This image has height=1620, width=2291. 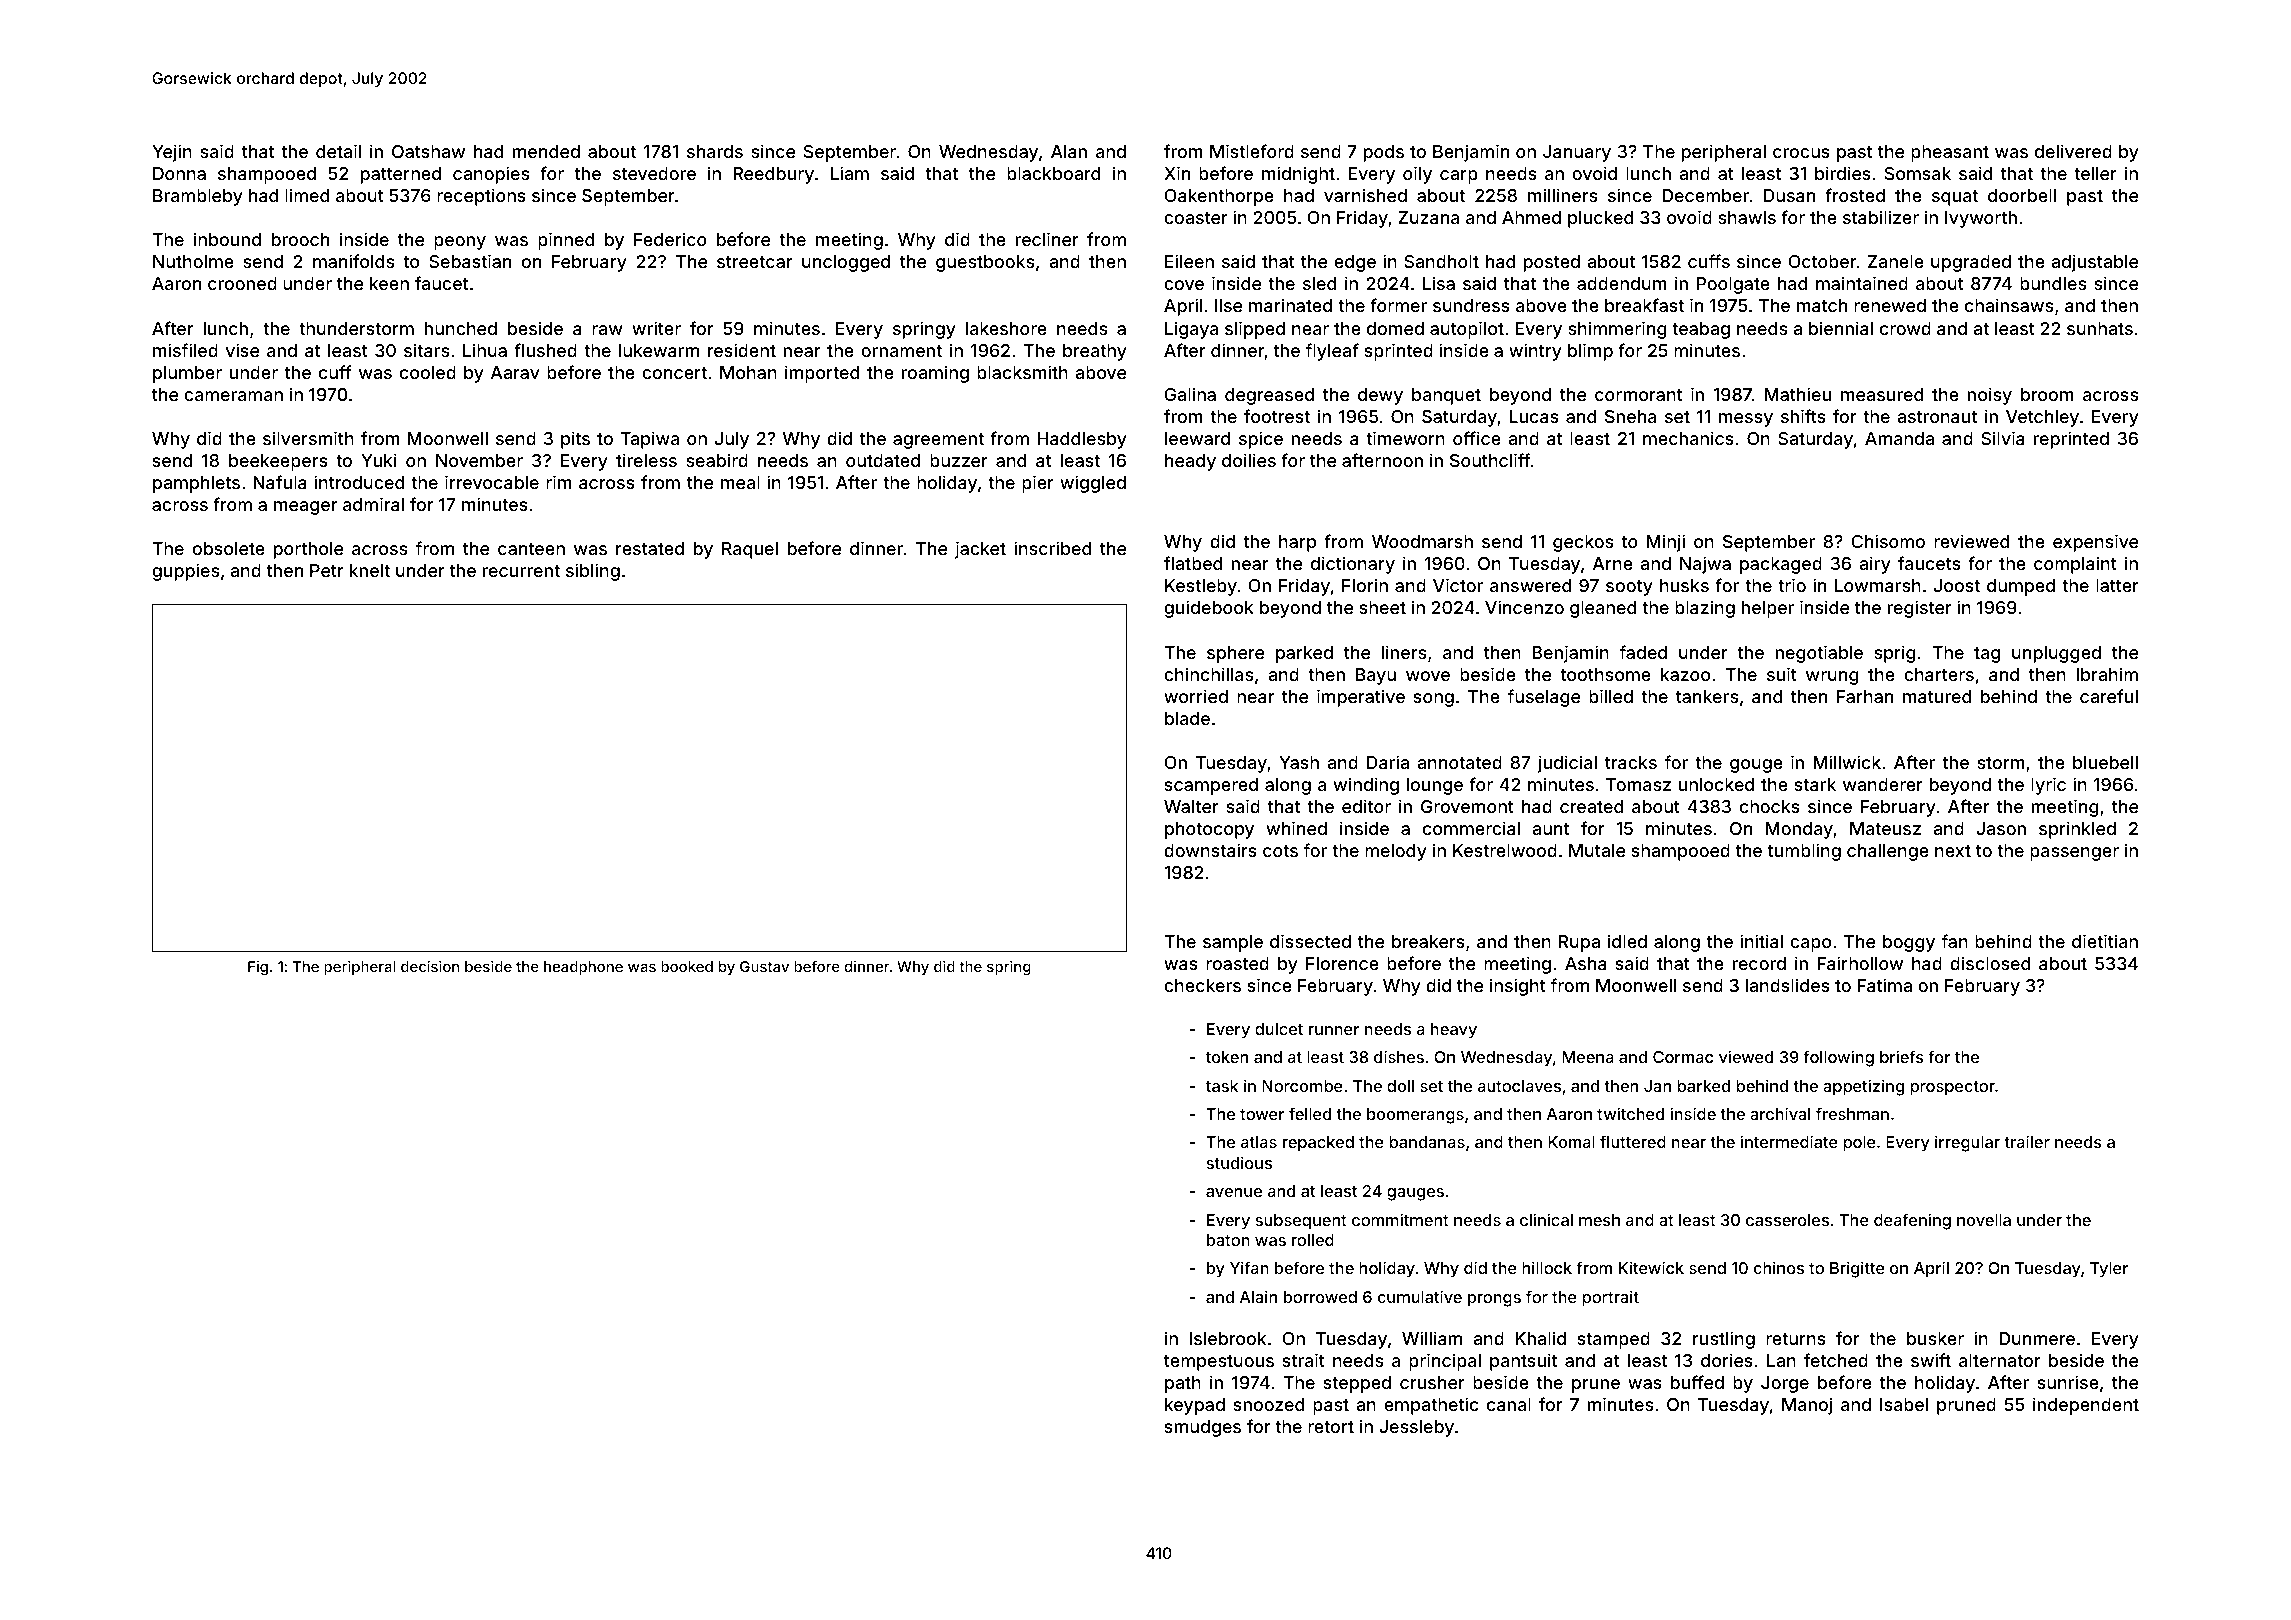 What do you see at coordinates (521, 571) in the image?
I see `recurrent` at bounding box center [521, 571].
